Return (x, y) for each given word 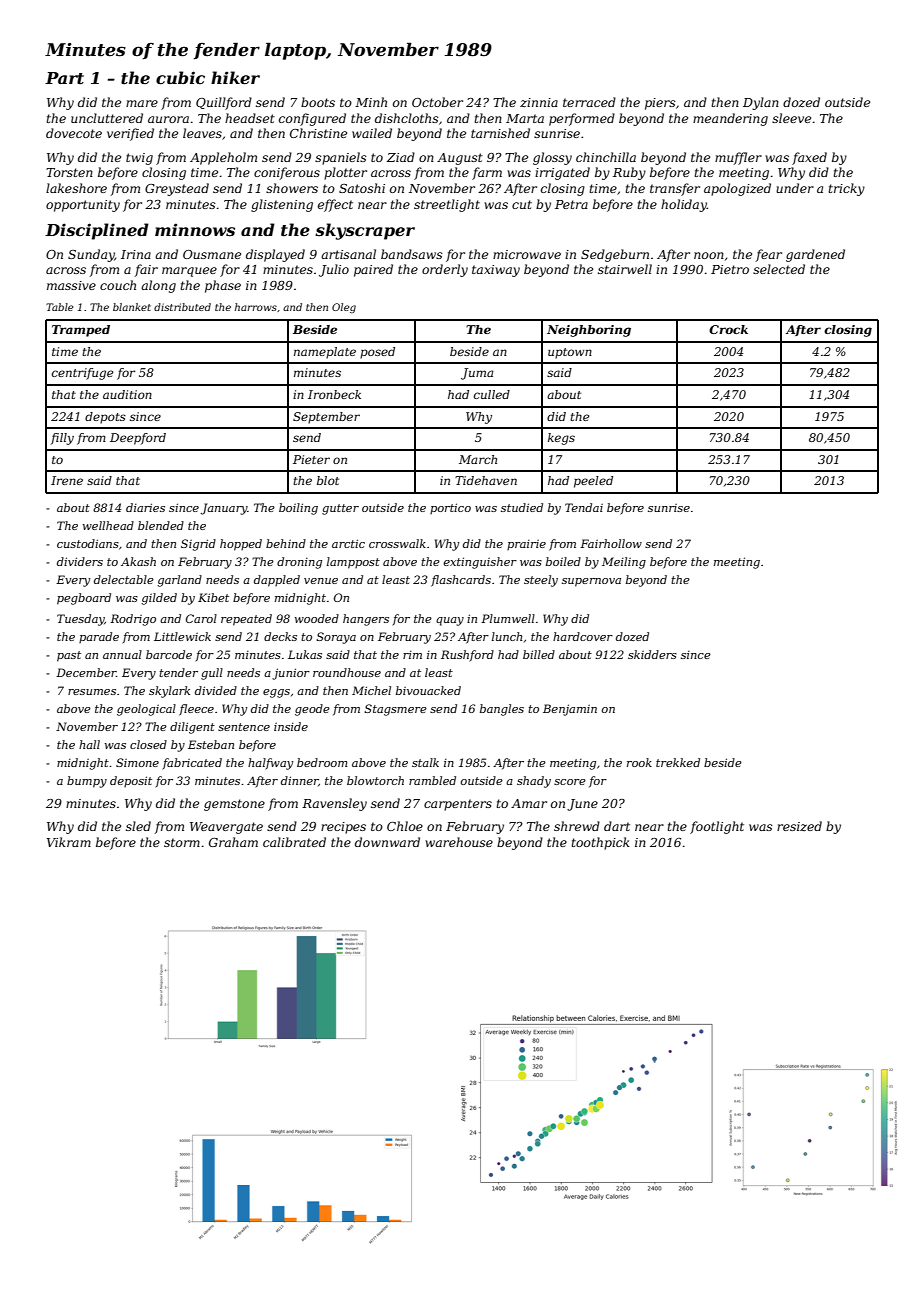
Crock (728, 329)
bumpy (87, 782)
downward (387, 842)
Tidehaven (486, 480)
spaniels (341, 158)
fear (768, 255)
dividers (80, 561)
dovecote (74, 133)
